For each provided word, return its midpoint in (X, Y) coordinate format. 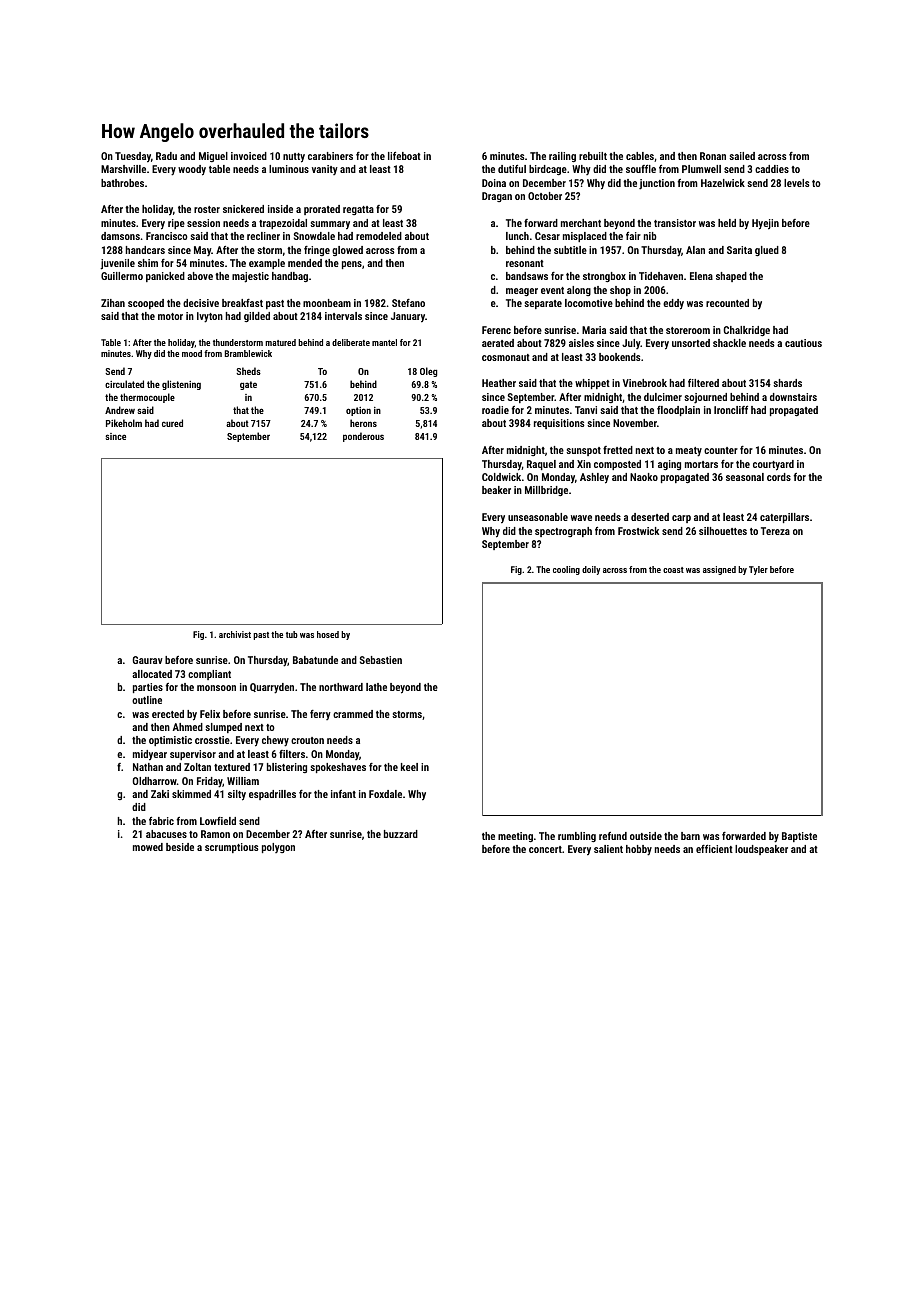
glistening (181, 385)
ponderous (363, 437)
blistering (287, 768)
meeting (515, 837)
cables (640, 156)
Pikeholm (124, 423)
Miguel (213, 157)
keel (409, 767)
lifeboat (404, 156)
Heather (499, 383)
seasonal (745, 477)
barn (690, 836)
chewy (275, 741)
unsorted (691, 343)
